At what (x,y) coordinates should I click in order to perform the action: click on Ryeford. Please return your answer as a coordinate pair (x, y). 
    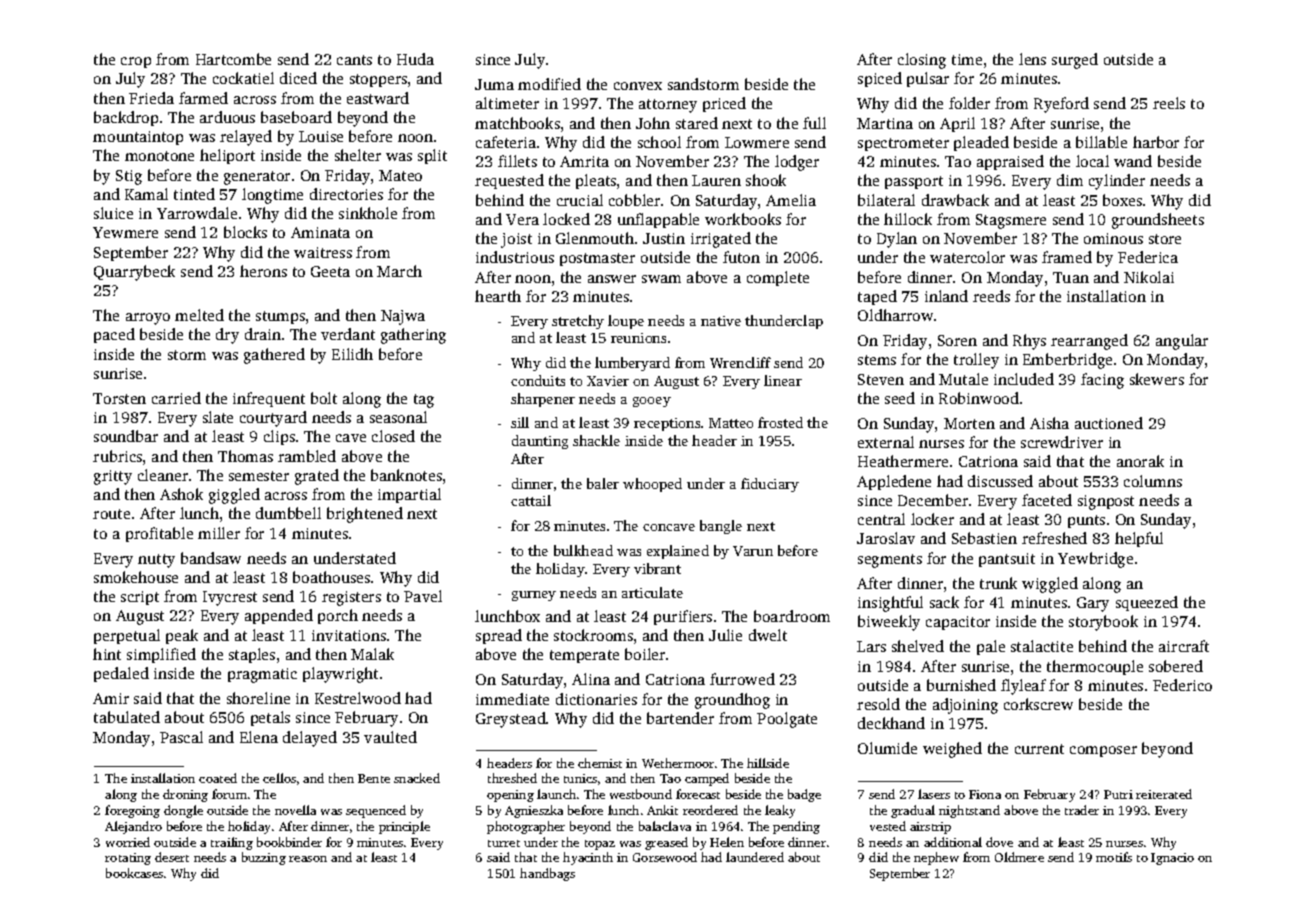
    Looking at the image, I should click on (1061, 105).
